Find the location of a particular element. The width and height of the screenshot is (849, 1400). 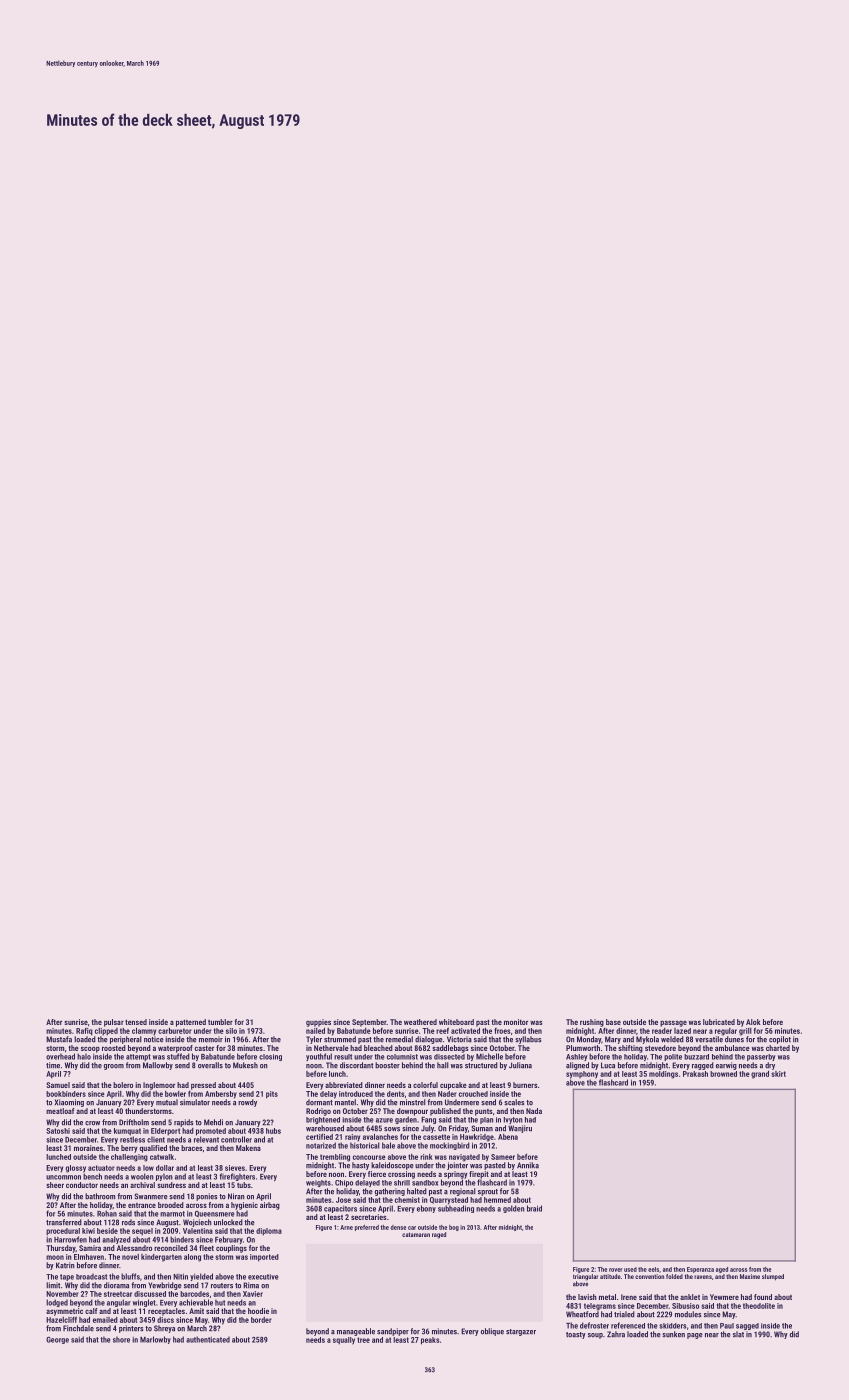

braid is located at coordinates (534, 1208).
